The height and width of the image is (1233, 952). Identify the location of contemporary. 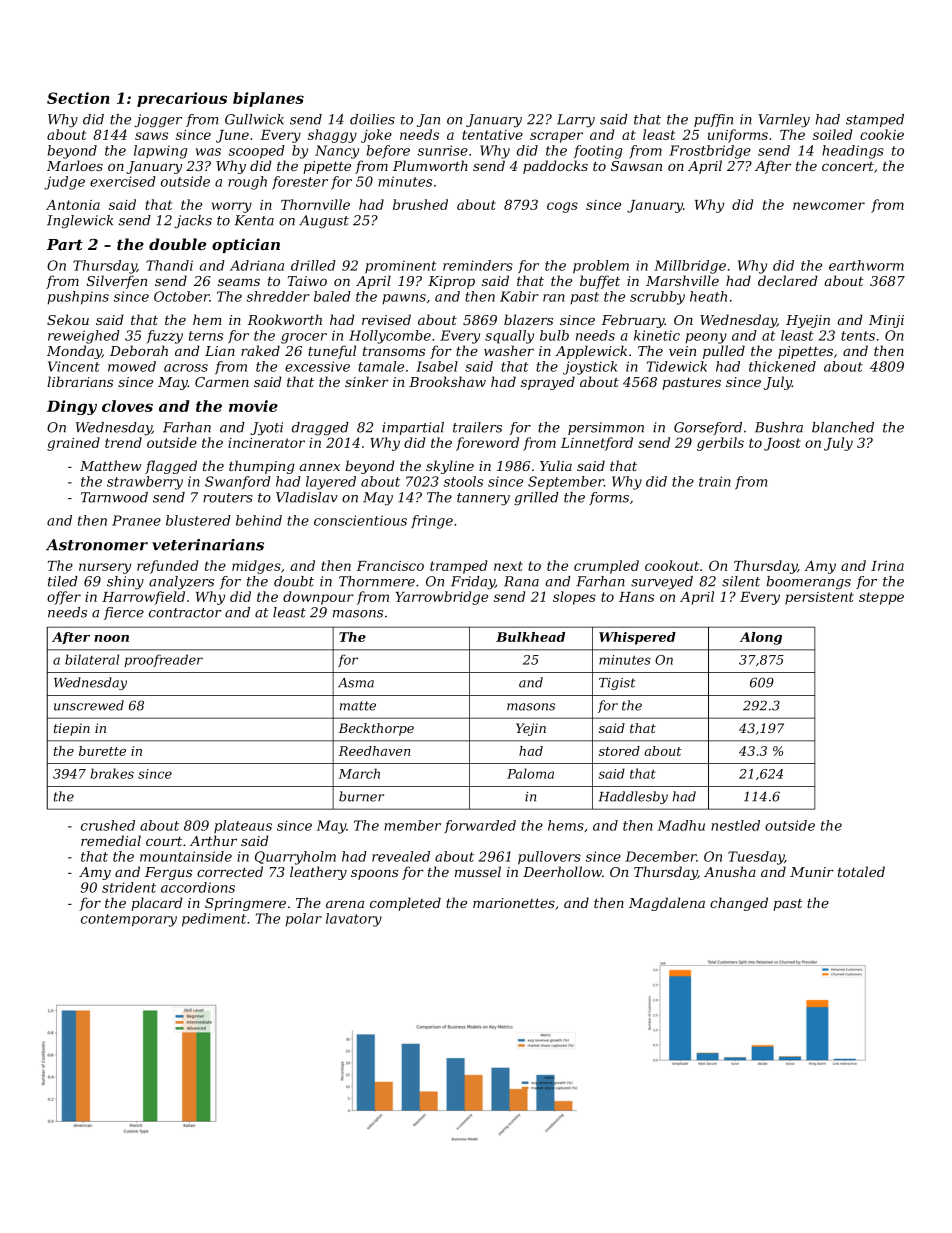
(129, 920).
